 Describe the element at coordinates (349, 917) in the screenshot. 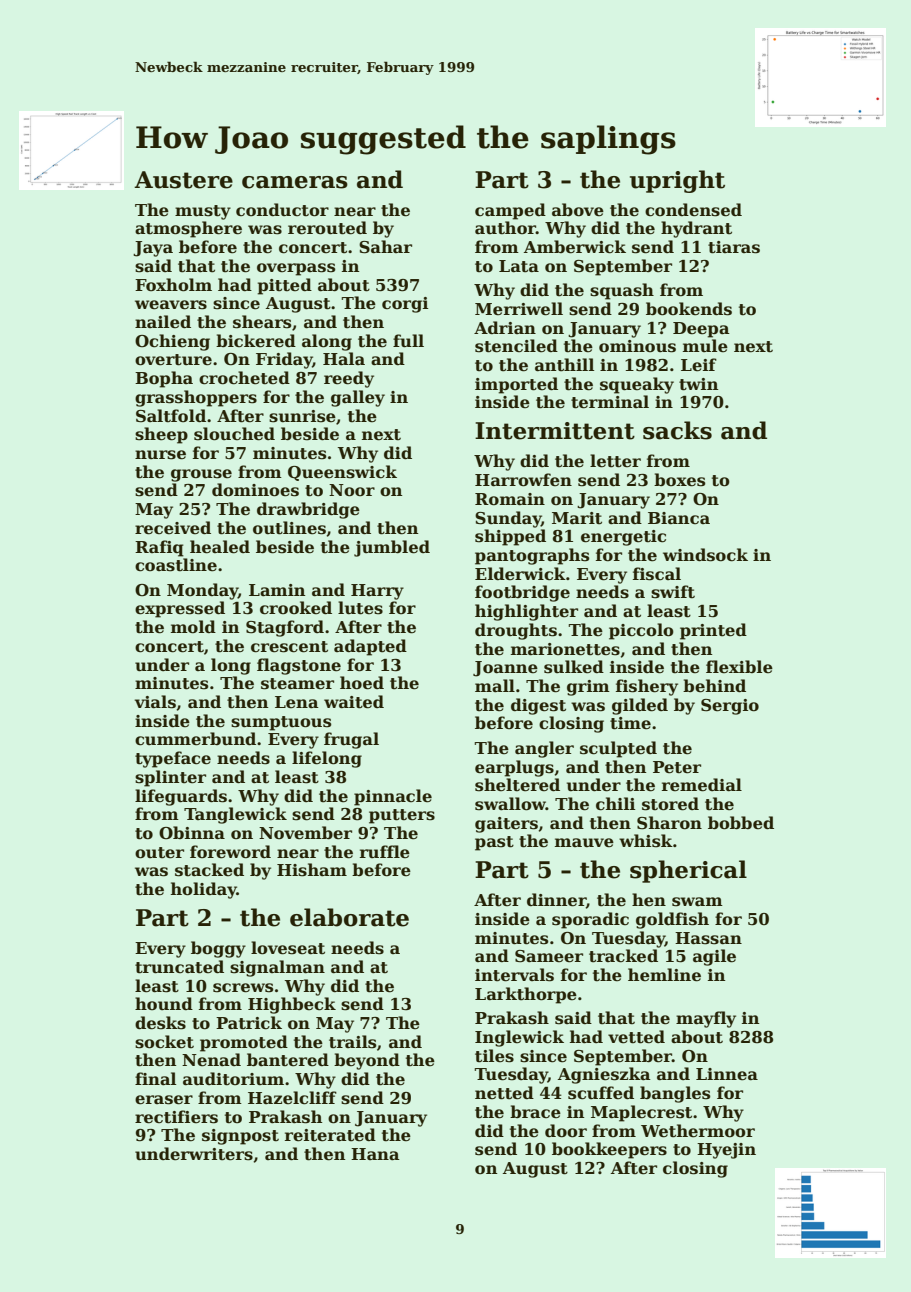

I see `elaborate` at that location.
